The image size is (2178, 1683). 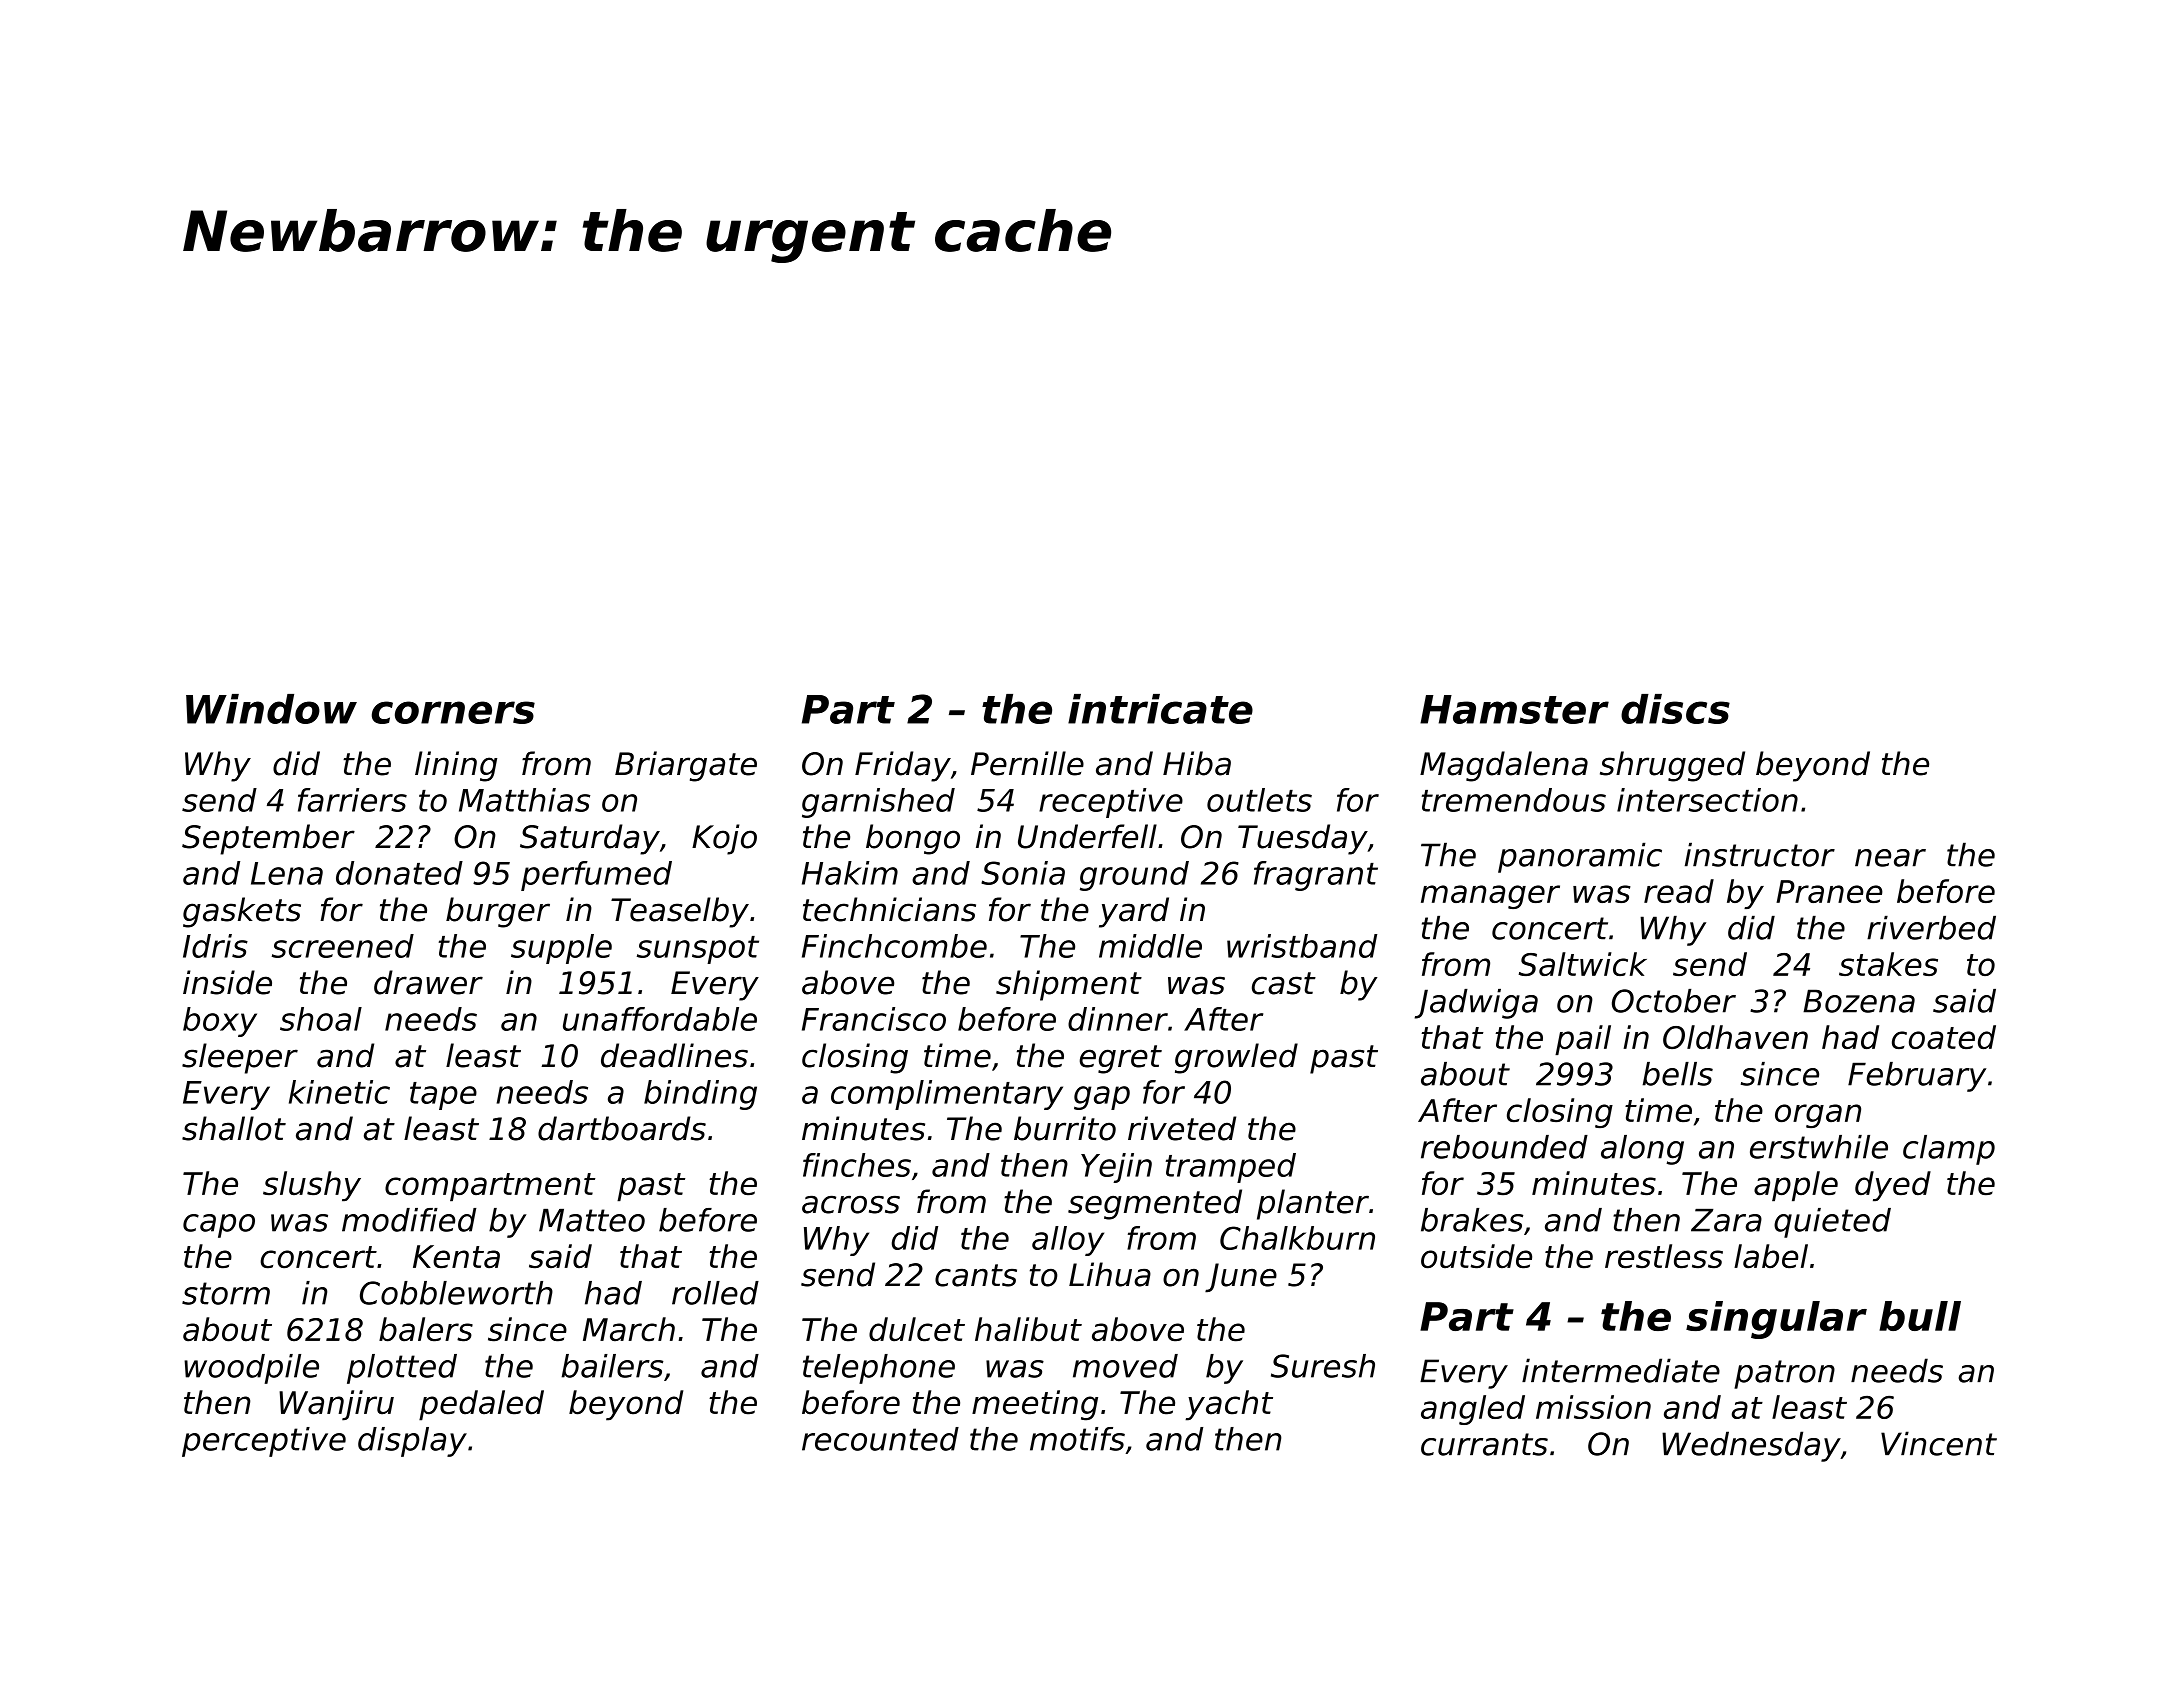 What do you see at coordinates (686, 766) in the page?
I see `Briargate` at bounding box center [686, 766].
